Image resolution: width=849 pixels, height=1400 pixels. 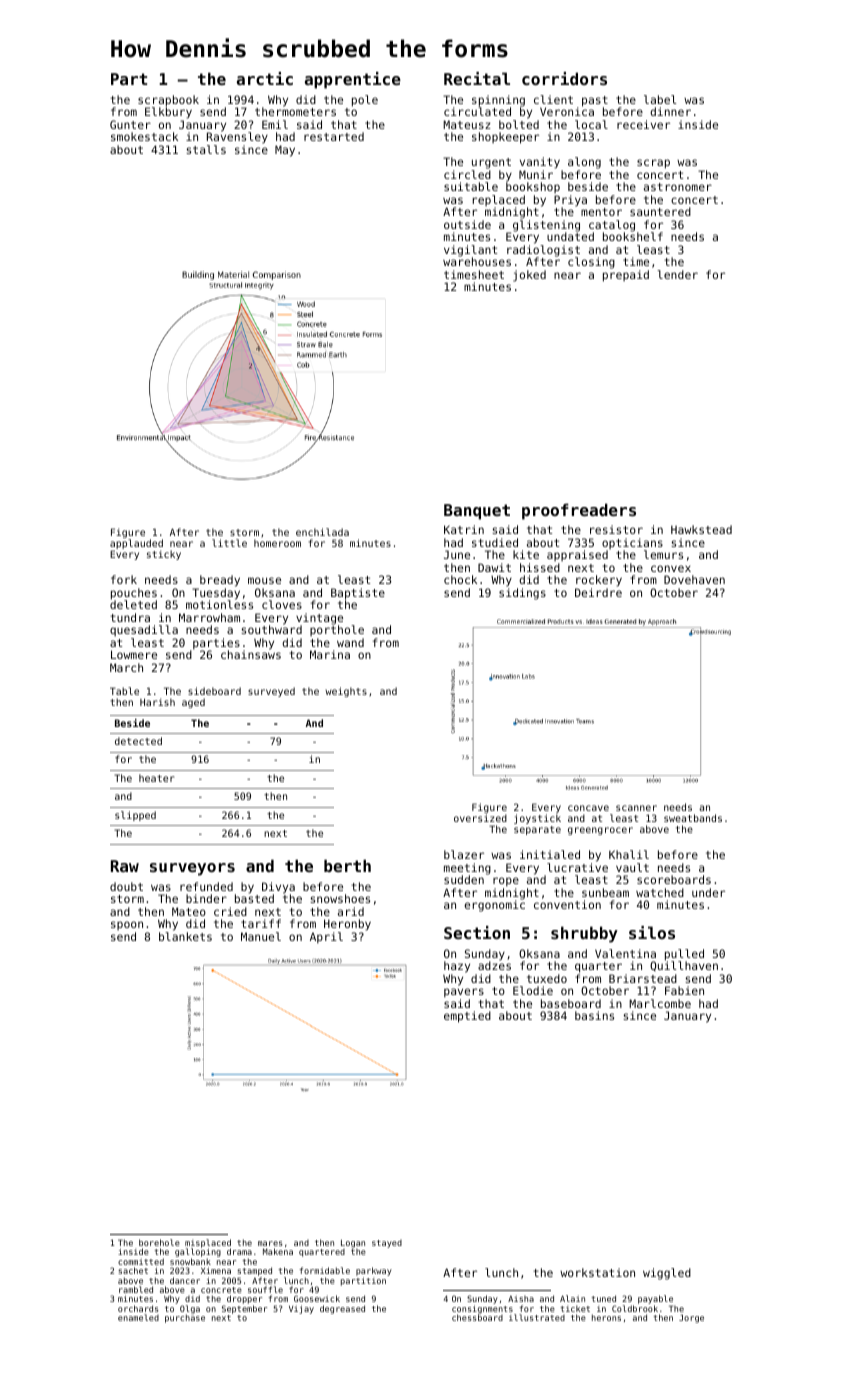 I want to click on Jorge, so click(x=691, y=1318).
